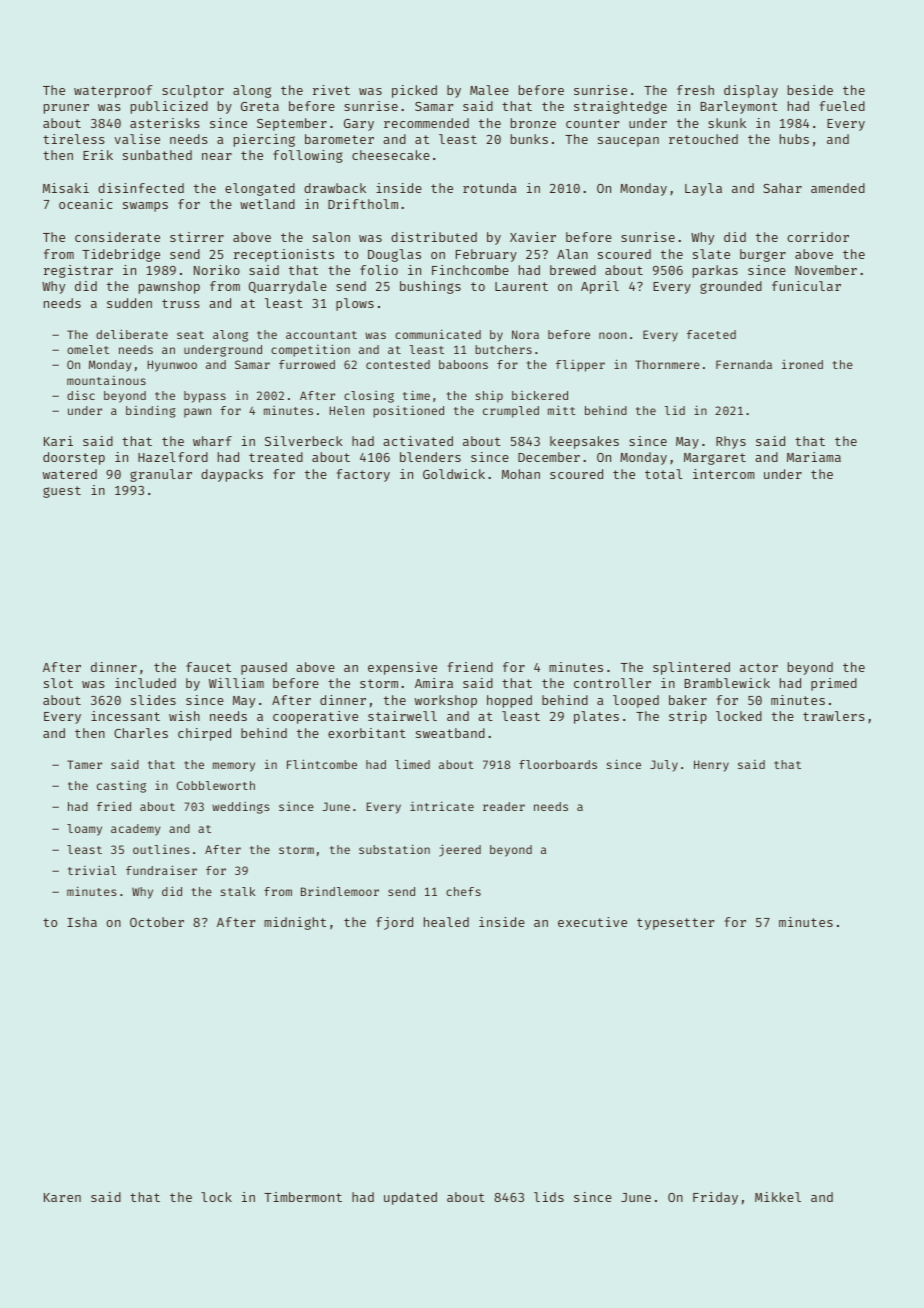 The height and width of the page is (1308, 924). What do you see at coordinates (113, 91) in the page?
I see `waterproof` at bounding box center [113, 91].
